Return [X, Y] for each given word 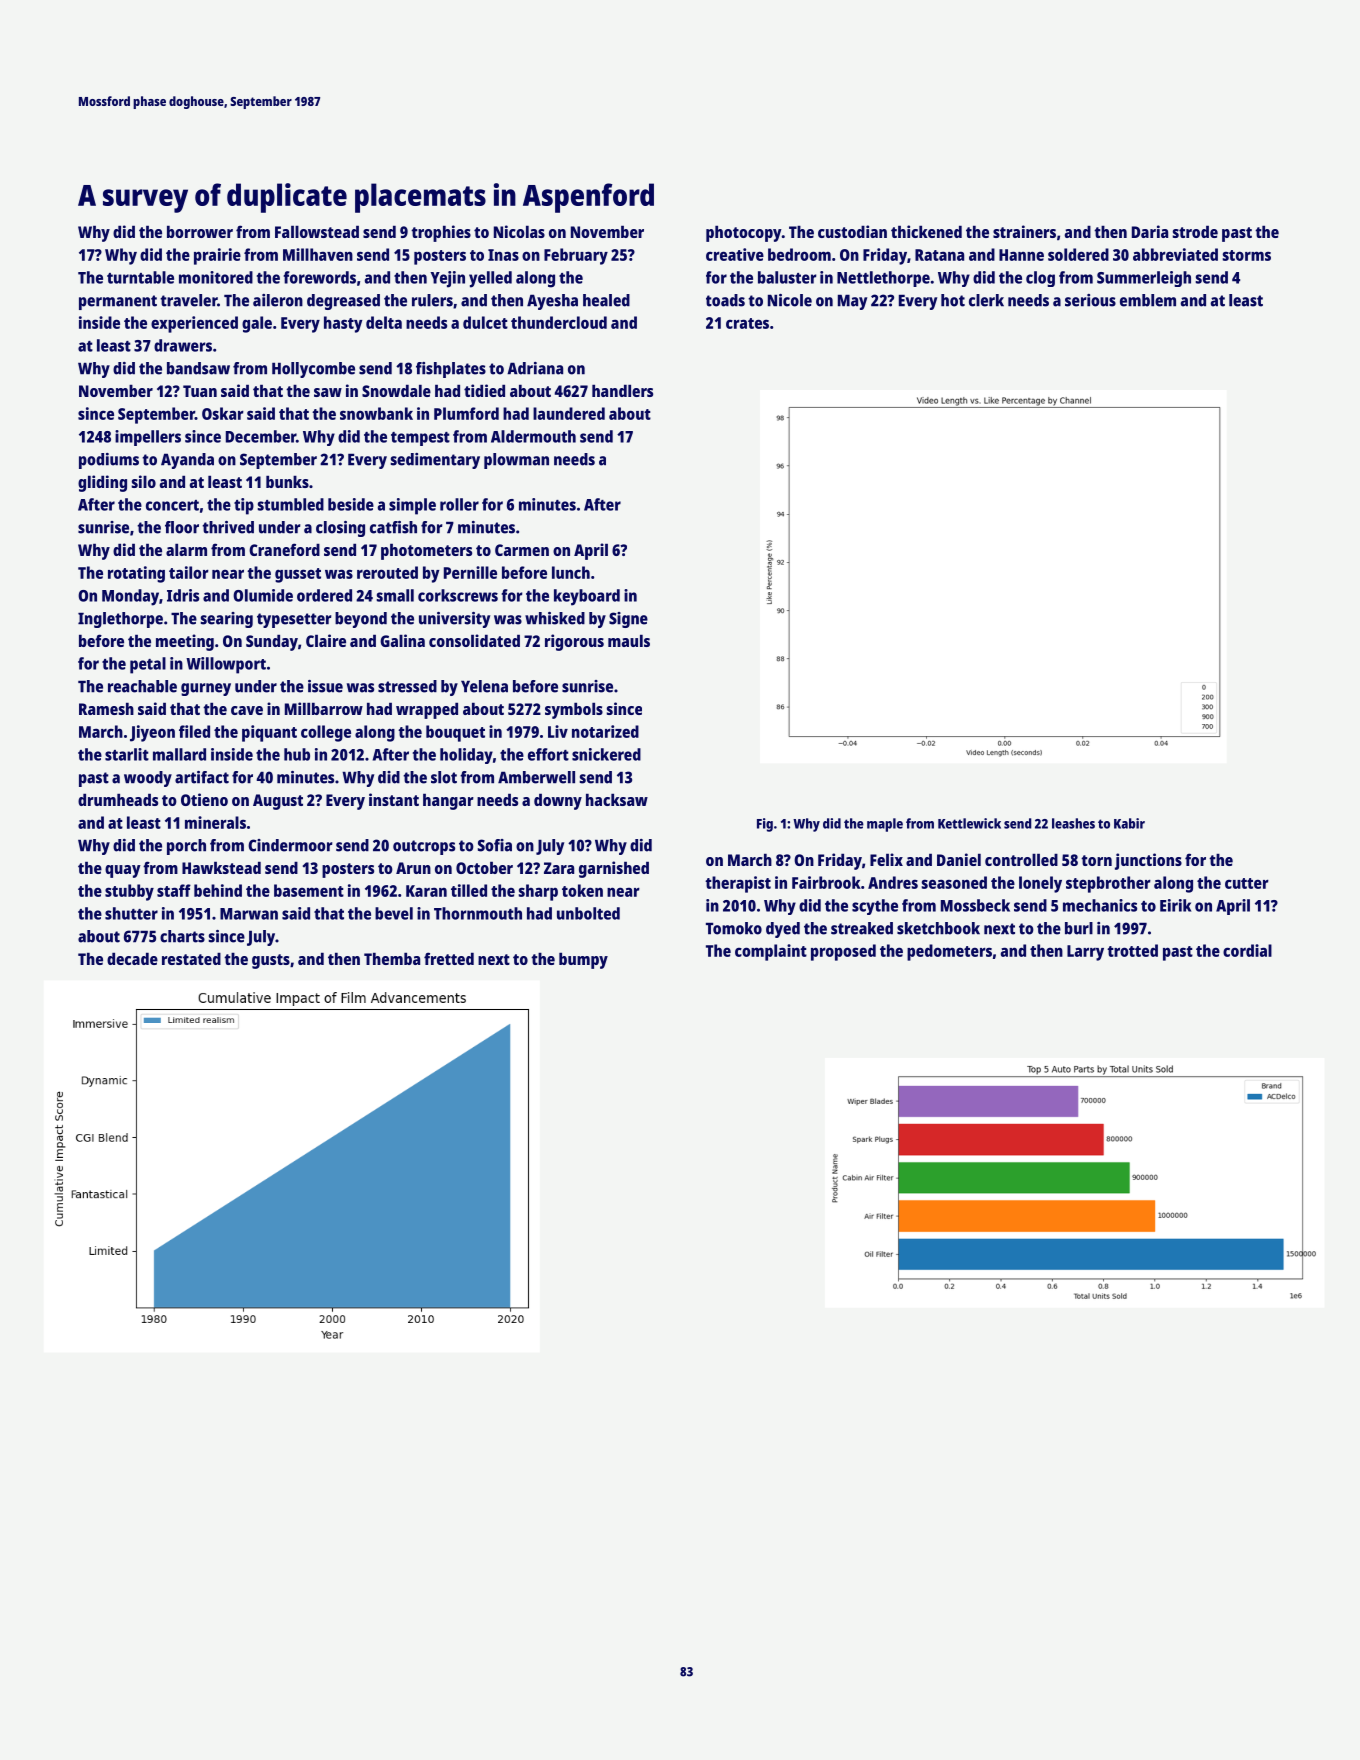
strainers [1024, 231]
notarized [605, 731]
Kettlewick [969, 823]
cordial [1247, 950]
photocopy [744, 233]
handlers [622, 390]
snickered [606, 754]
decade [132, 958]
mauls [629, 640]
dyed [783, 930]
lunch [571, 572]
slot [444, 777]
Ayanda [187, 461]
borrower [200, 231]
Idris [183, 595]
